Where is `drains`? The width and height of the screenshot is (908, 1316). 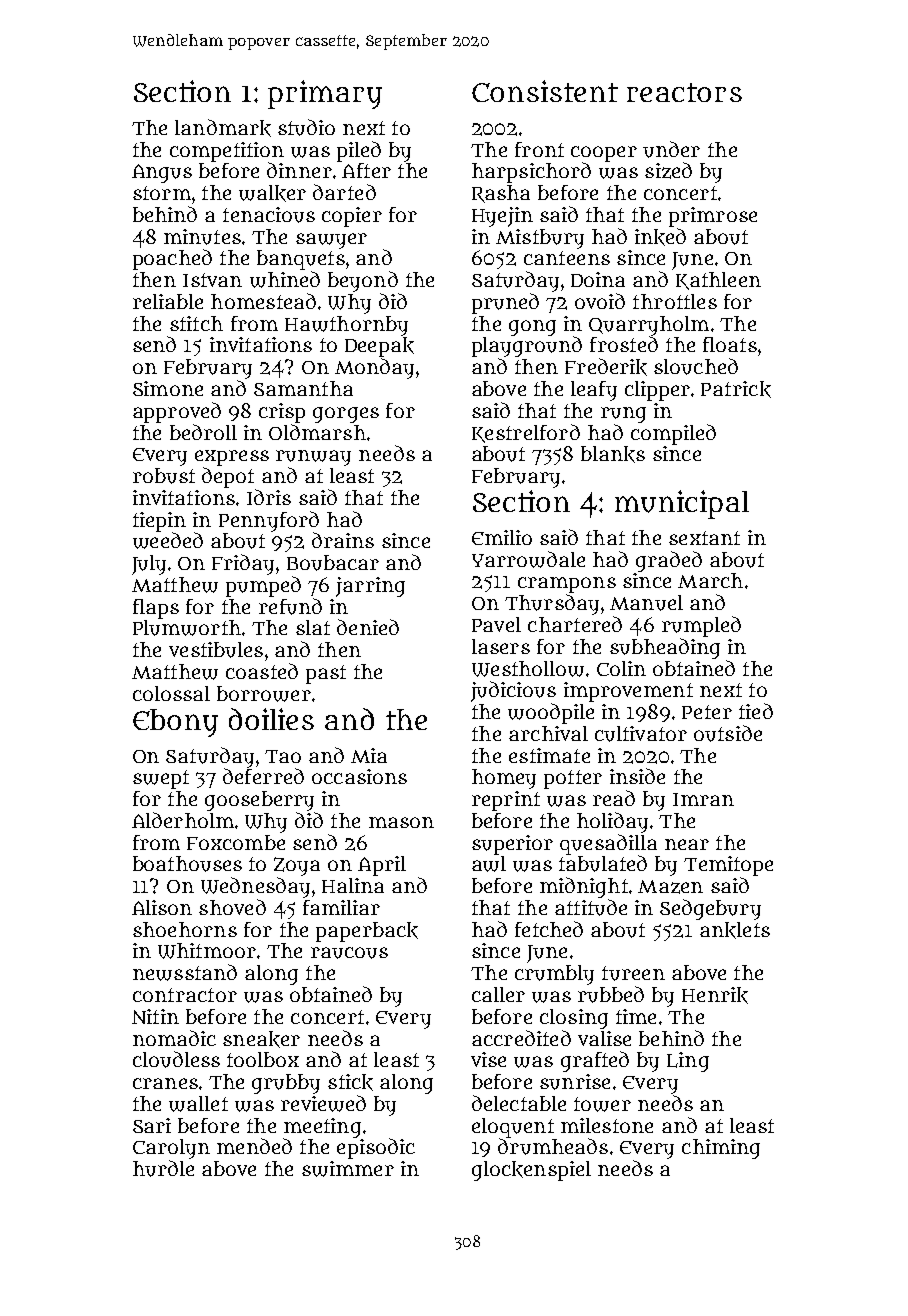
drains is located at coordinates (343, 540).
